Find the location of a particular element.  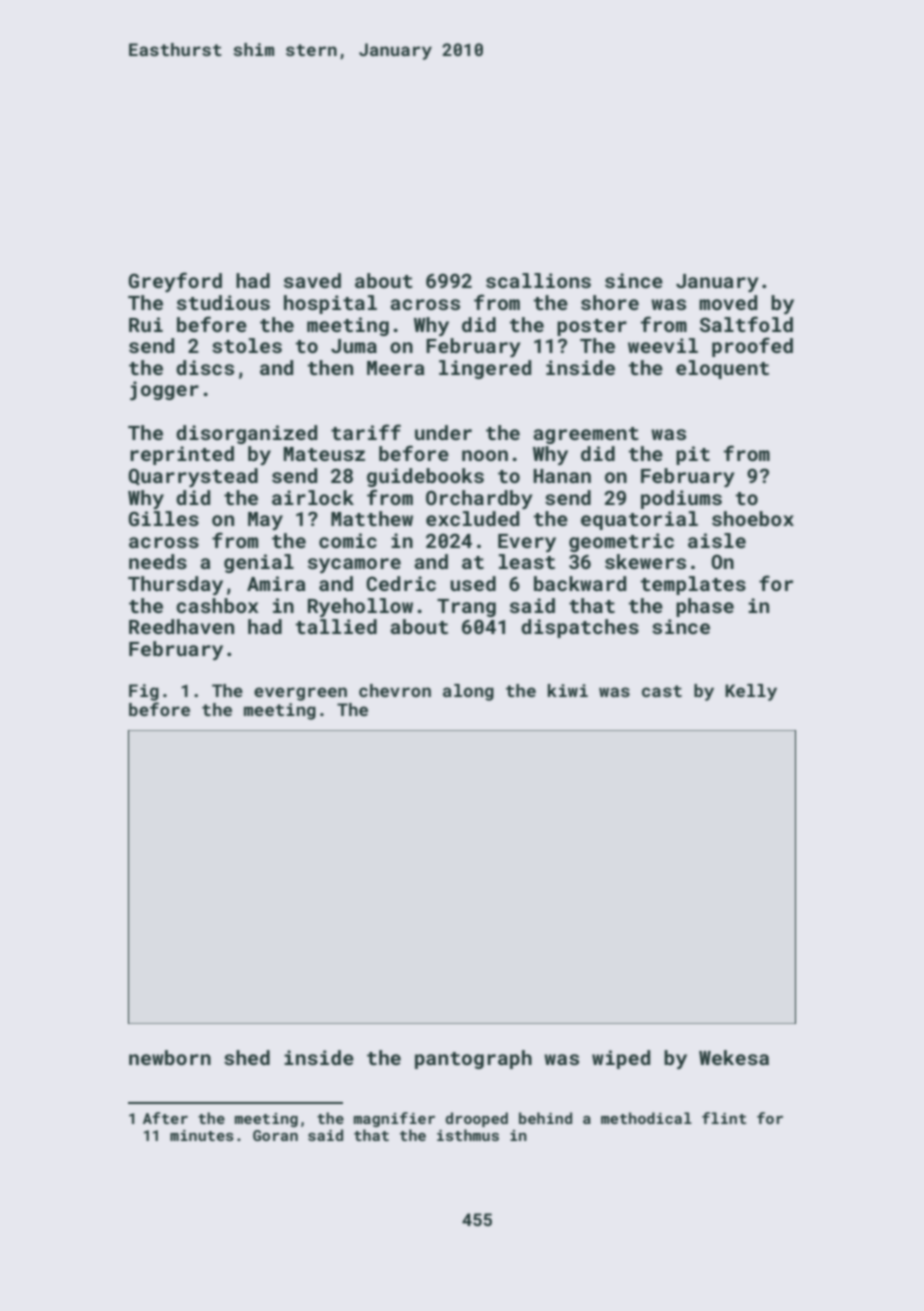

Matthew is located at coordinates (372, 518).
